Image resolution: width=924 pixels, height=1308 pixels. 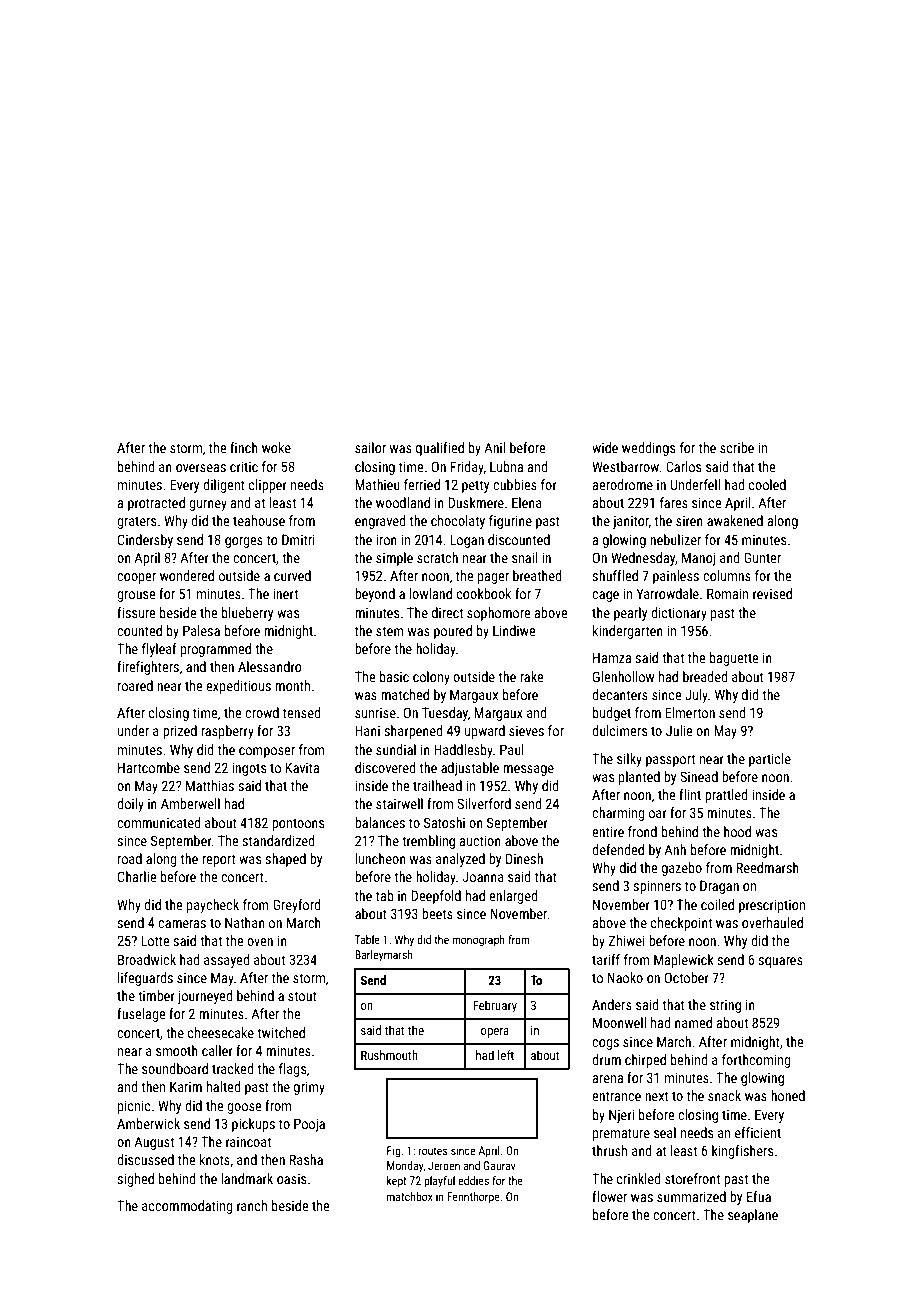 What do you see at coordinates (758, 1132) in the page?
I see `efficient` at bounding box center [758, 1132].
